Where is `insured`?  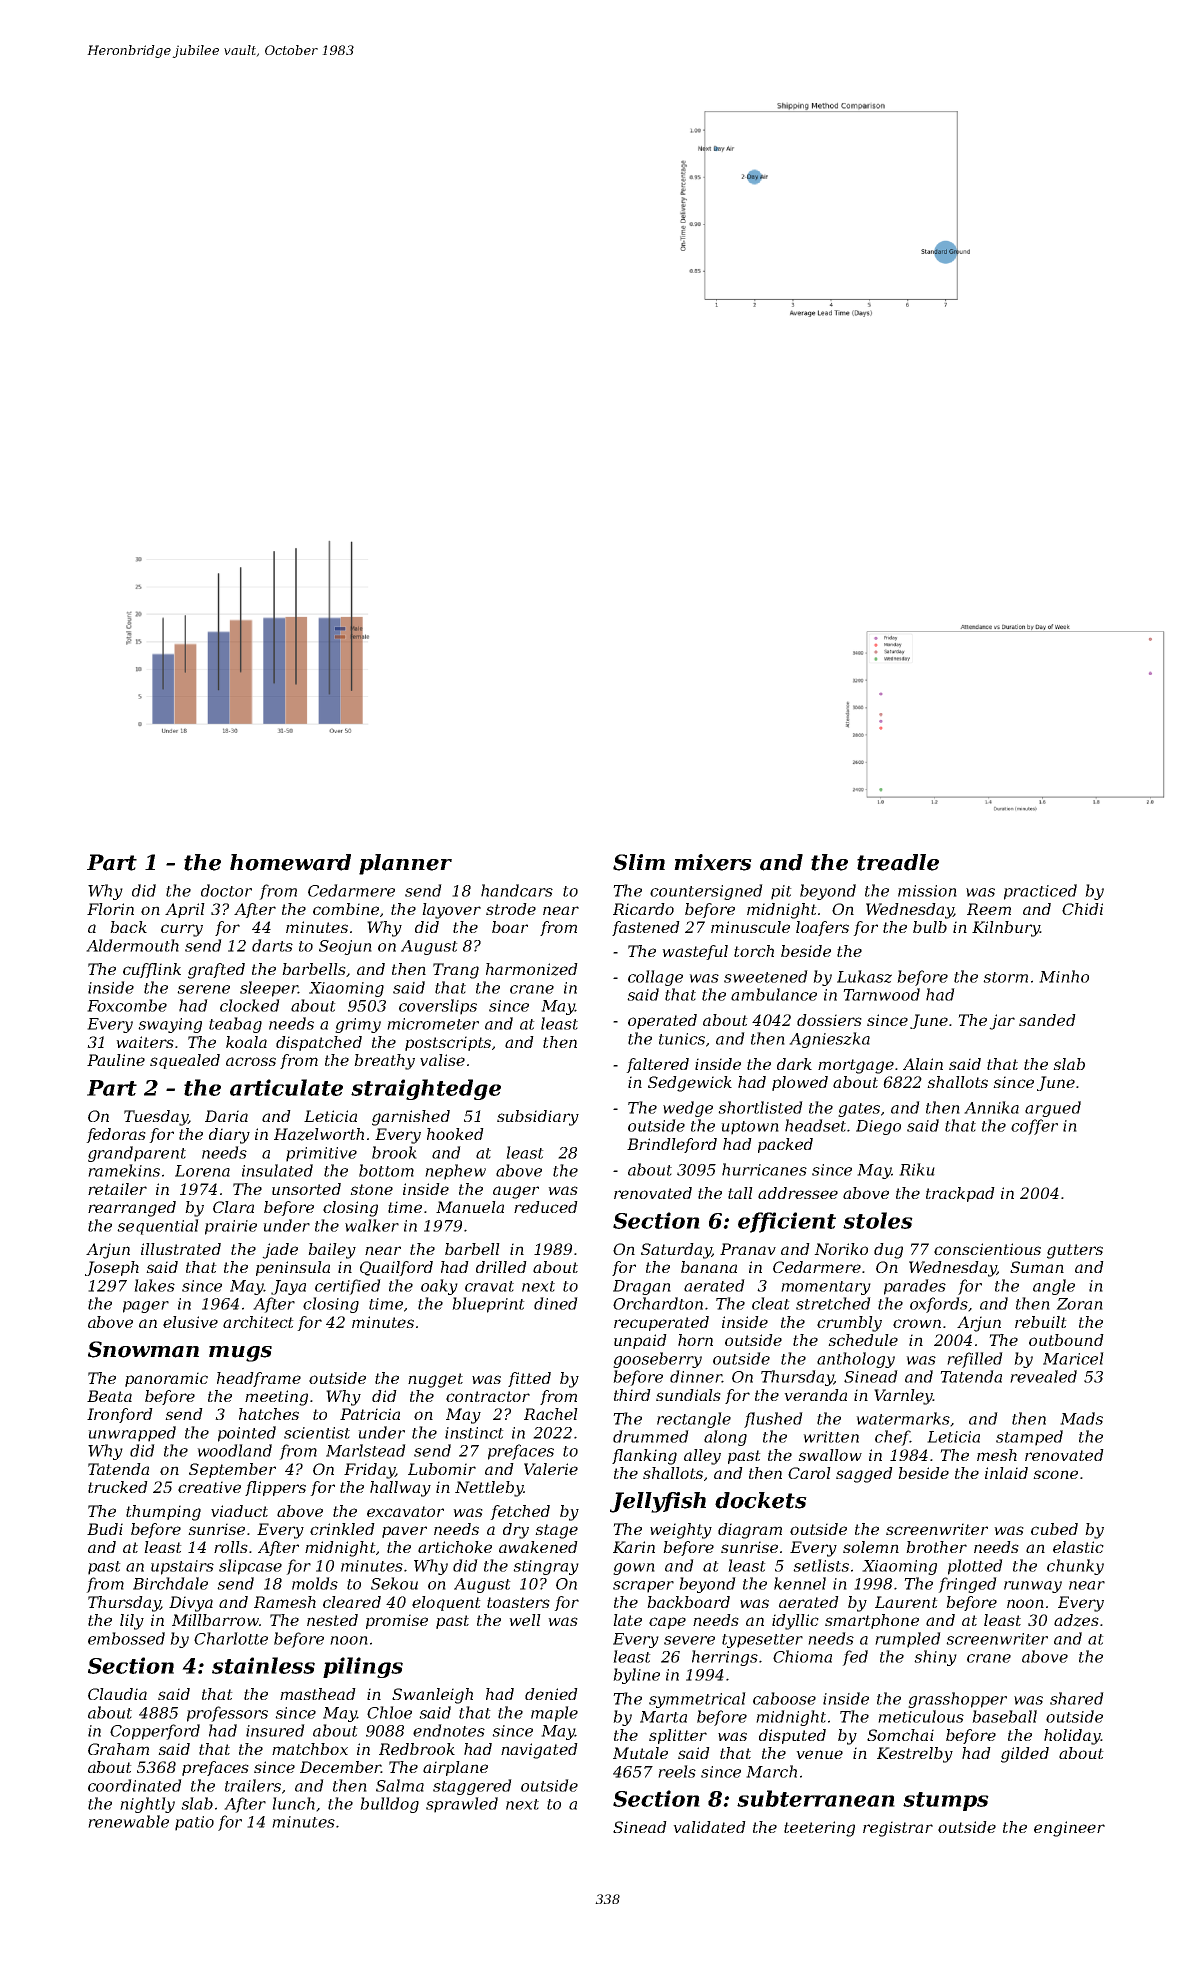 insured is located at coordinates (275, 1730).
